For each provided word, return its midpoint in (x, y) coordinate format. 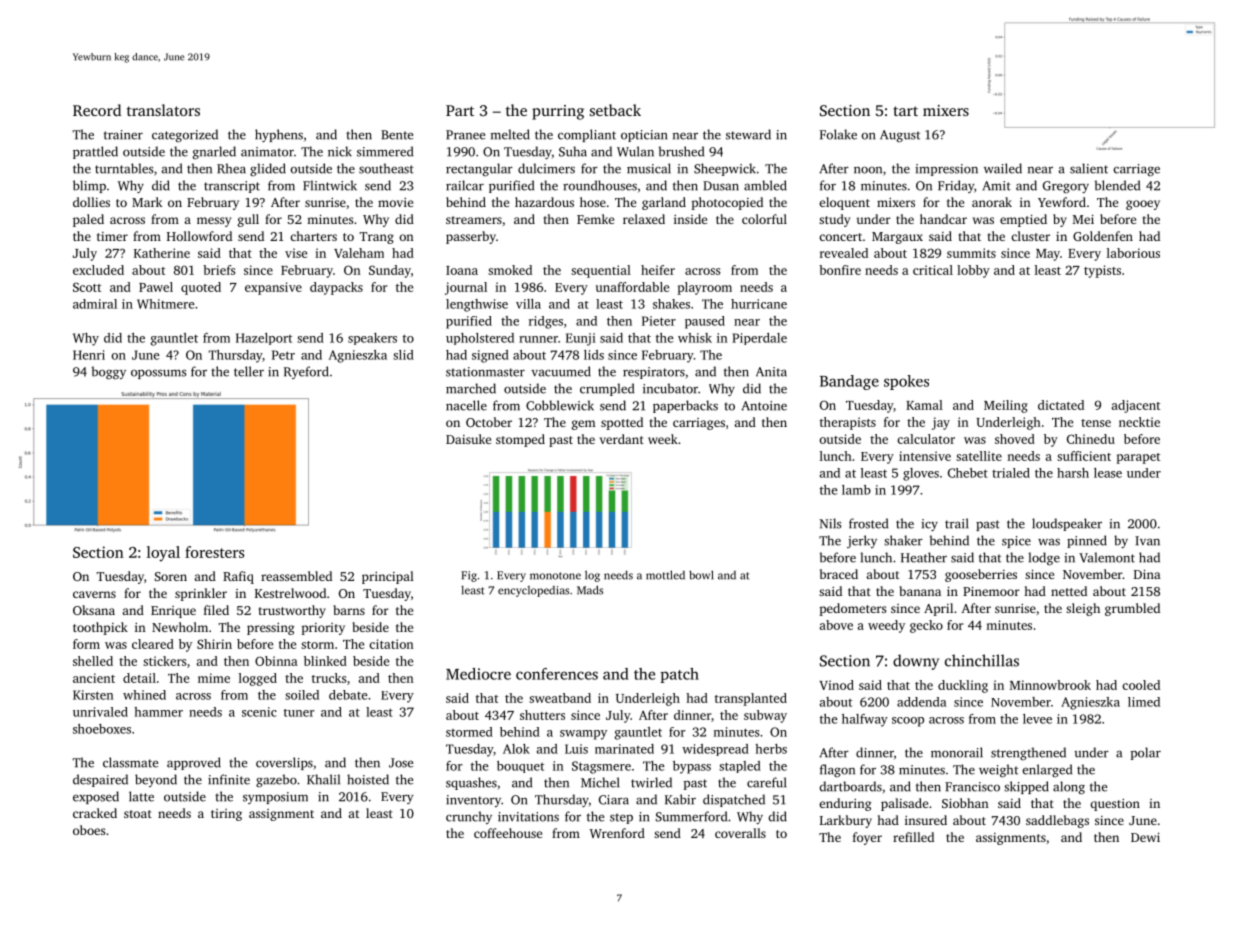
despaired (100, 780)
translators (163, 110)
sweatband (560, 698)
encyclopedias (533, 591)
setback (615, 110)
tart (905, 111)
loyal (163, 554)
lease (1108, 473)
